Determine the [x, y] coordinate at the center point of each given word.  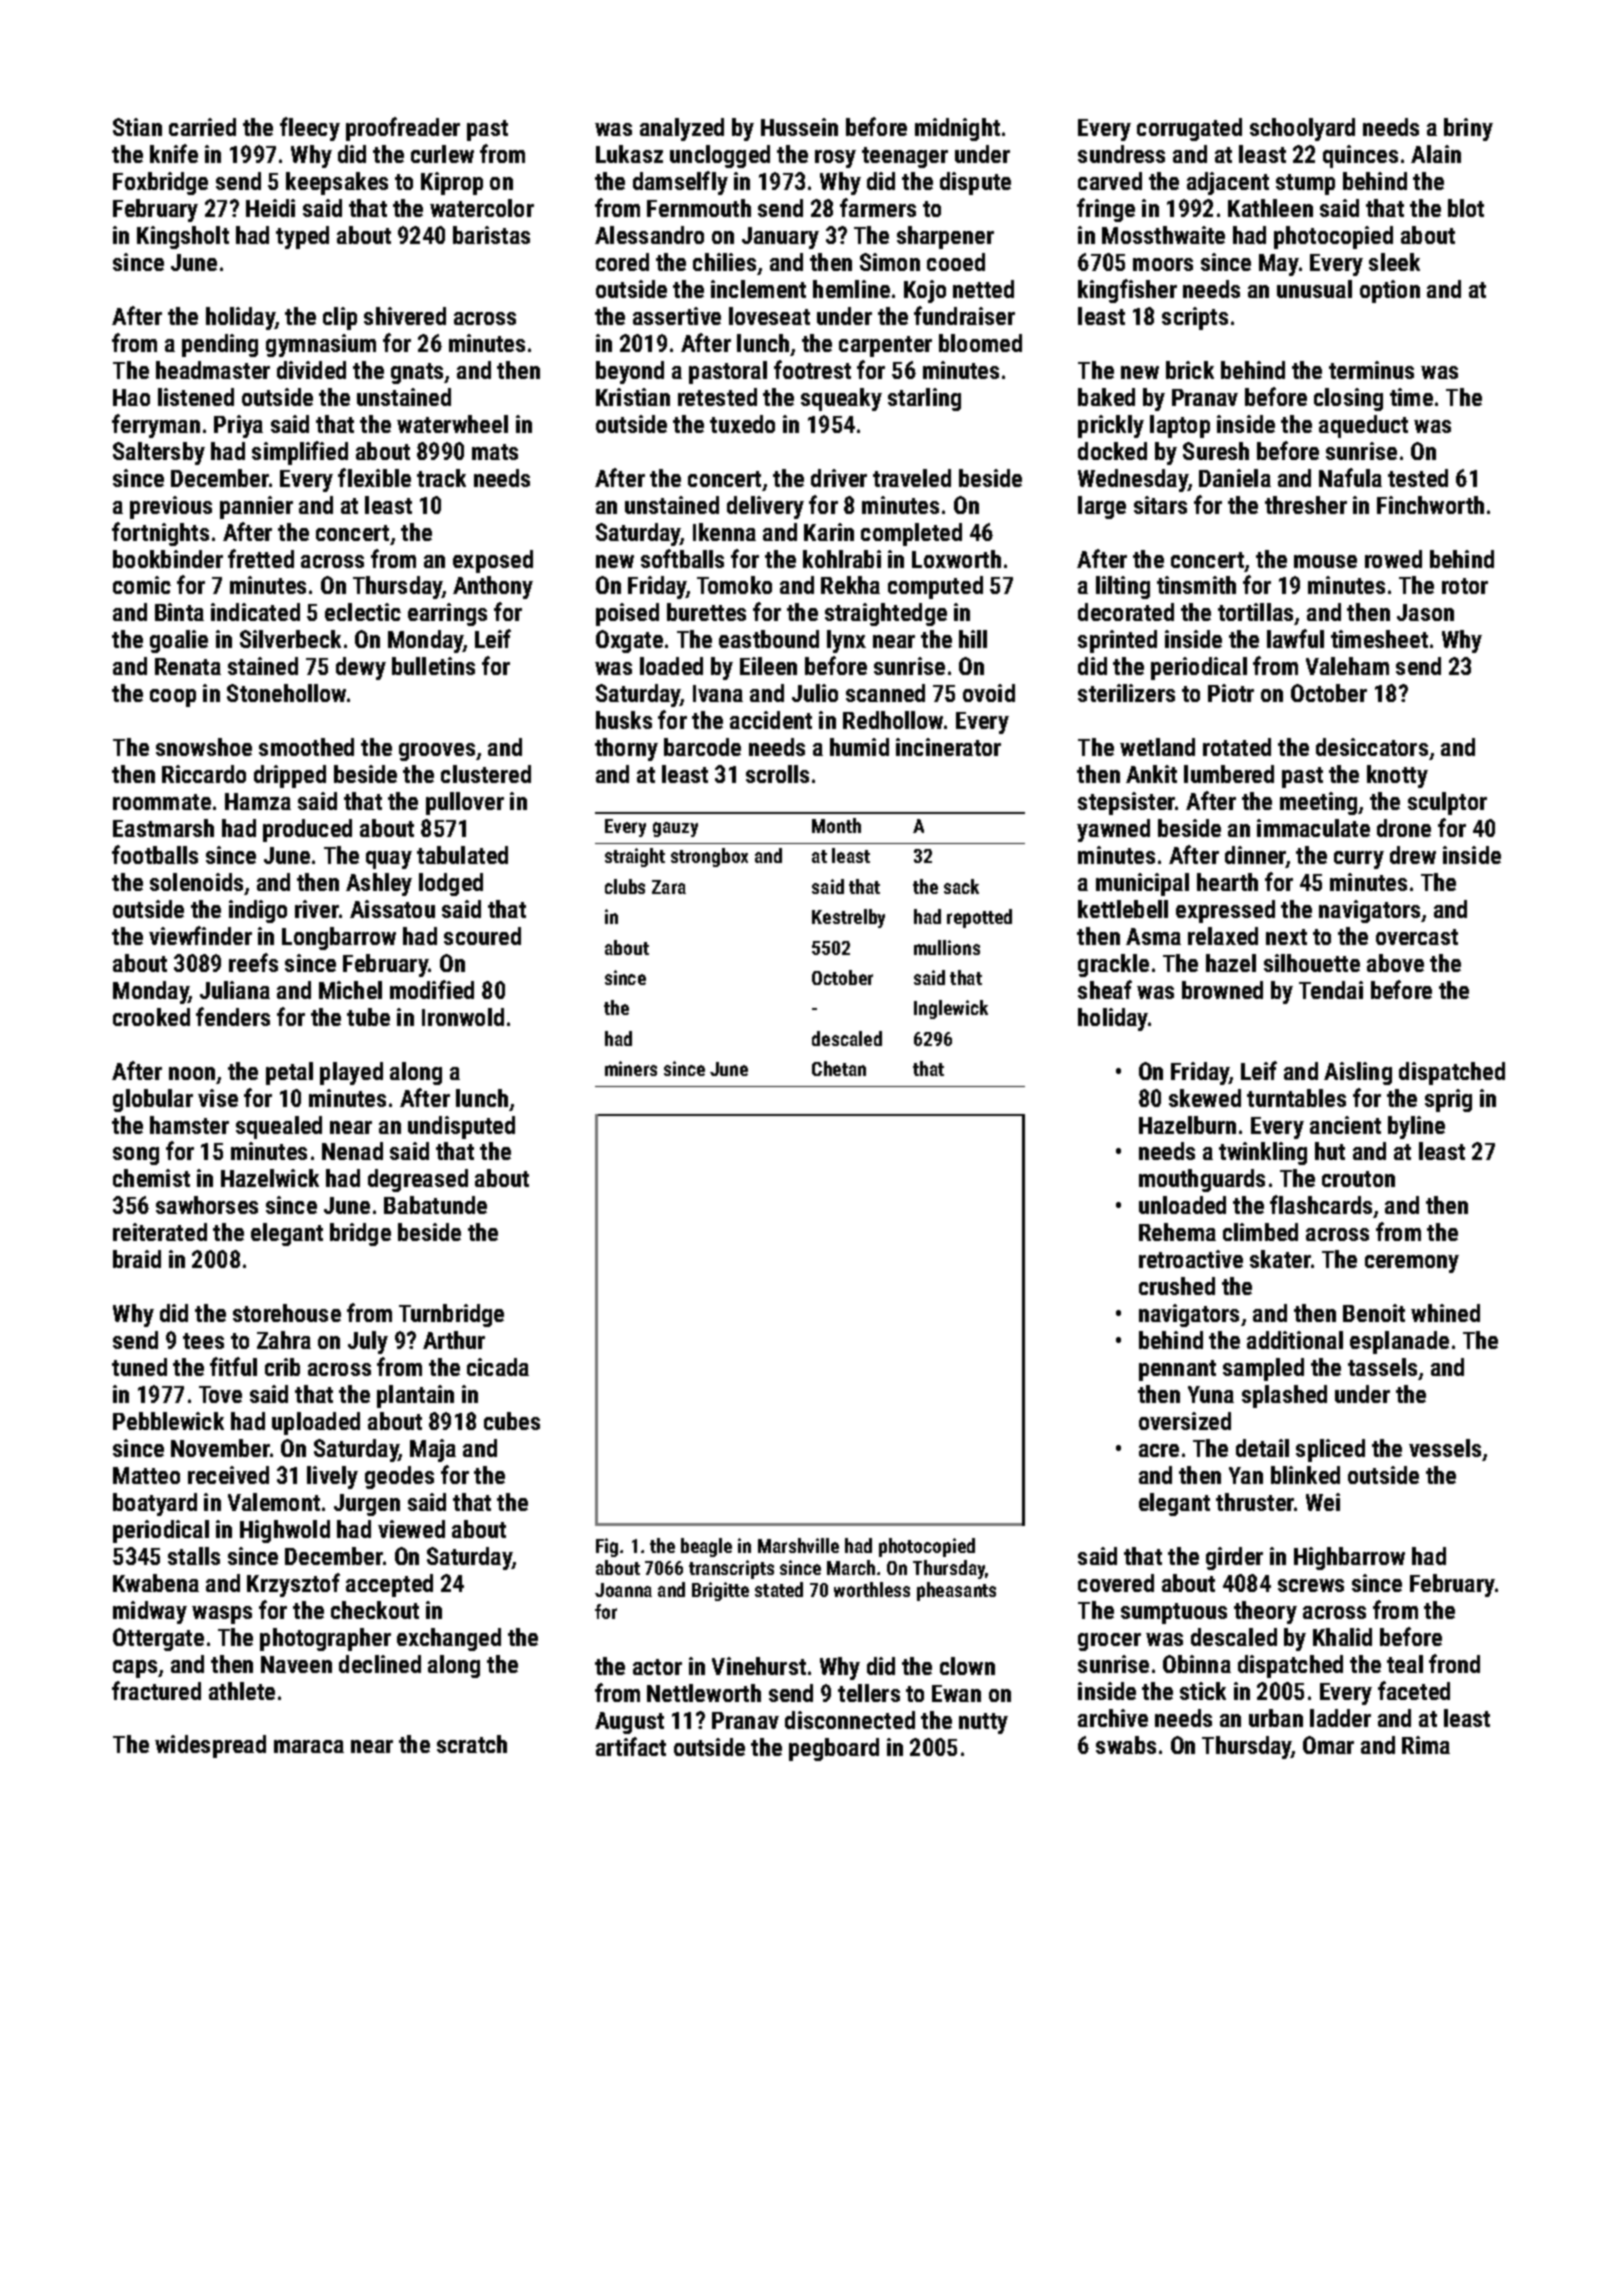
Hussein [799, 127]
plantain [415, 1396]
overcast [1417, 937]
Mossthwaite [1163, 235]
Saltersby [159, 453]
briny [1468, 129]
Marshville [798, 1545]
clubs [625, 886]
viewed [411, 1529]
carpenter [885, 346]
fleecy [310, 129]
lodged [451, 884]
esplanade [1399, 1342]
